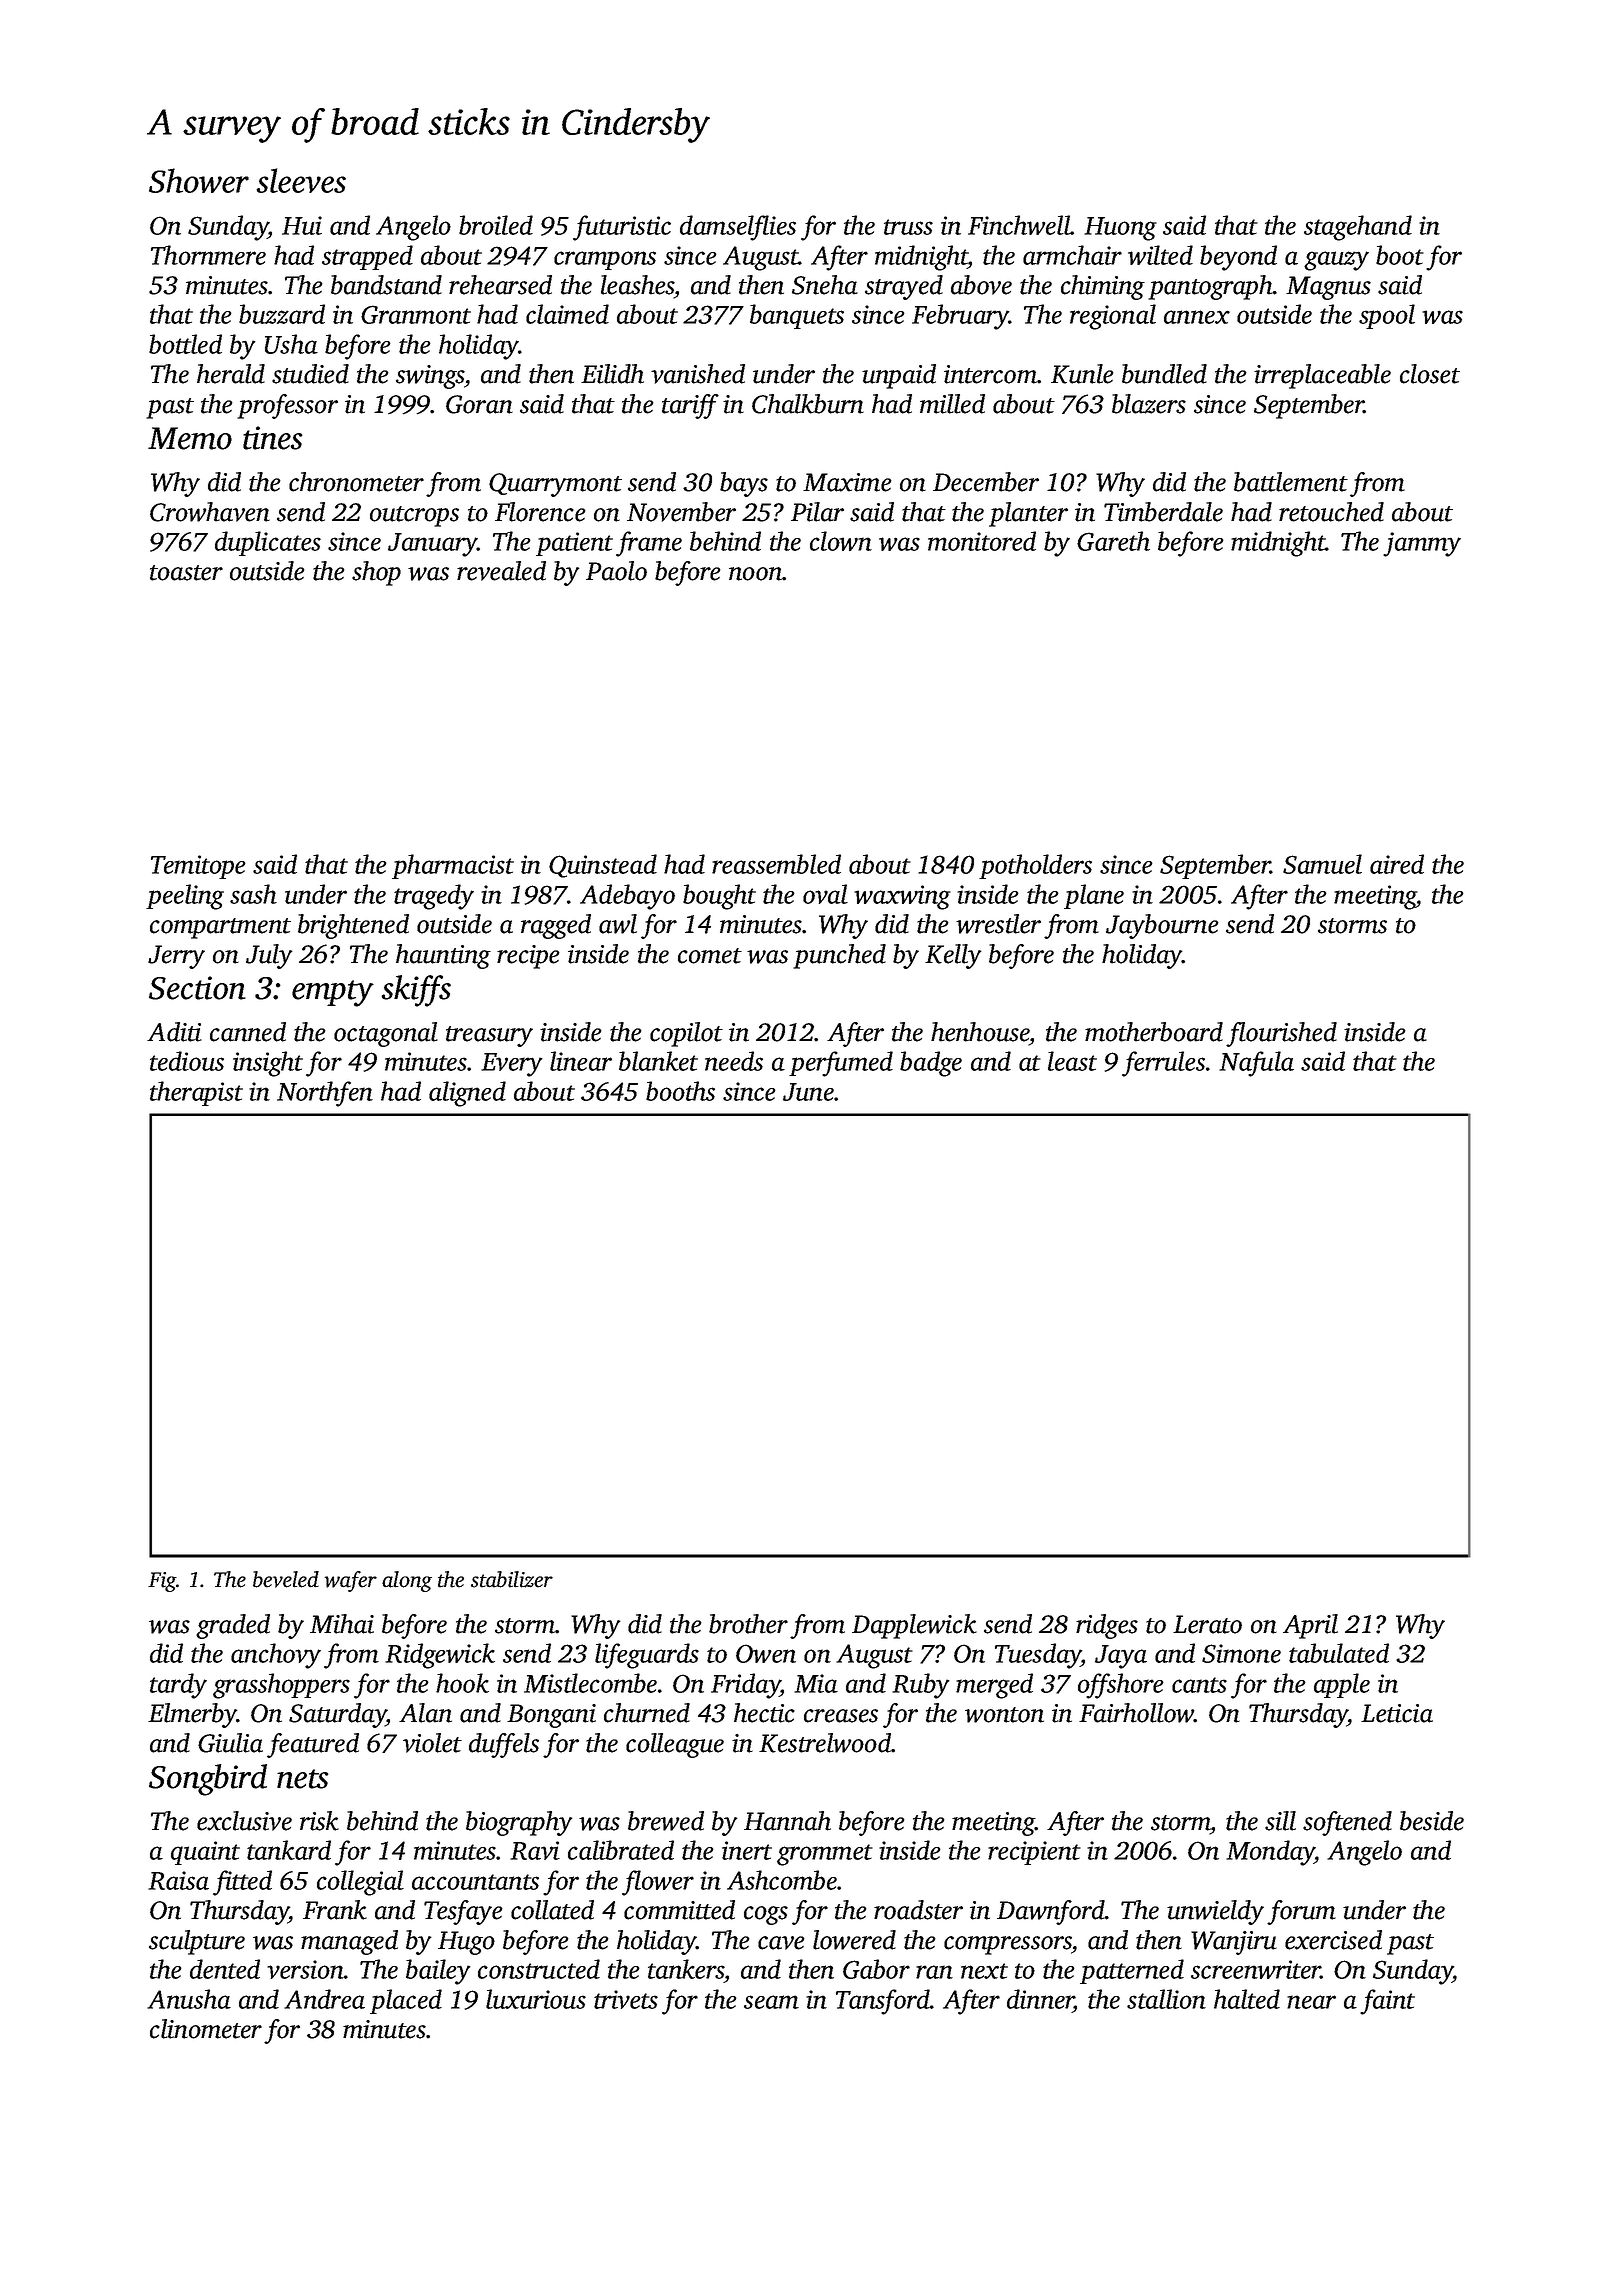 Image resolution: width=1620 pixels, height=2292 pixels. I want to click on needs, so click(734, 1061).
